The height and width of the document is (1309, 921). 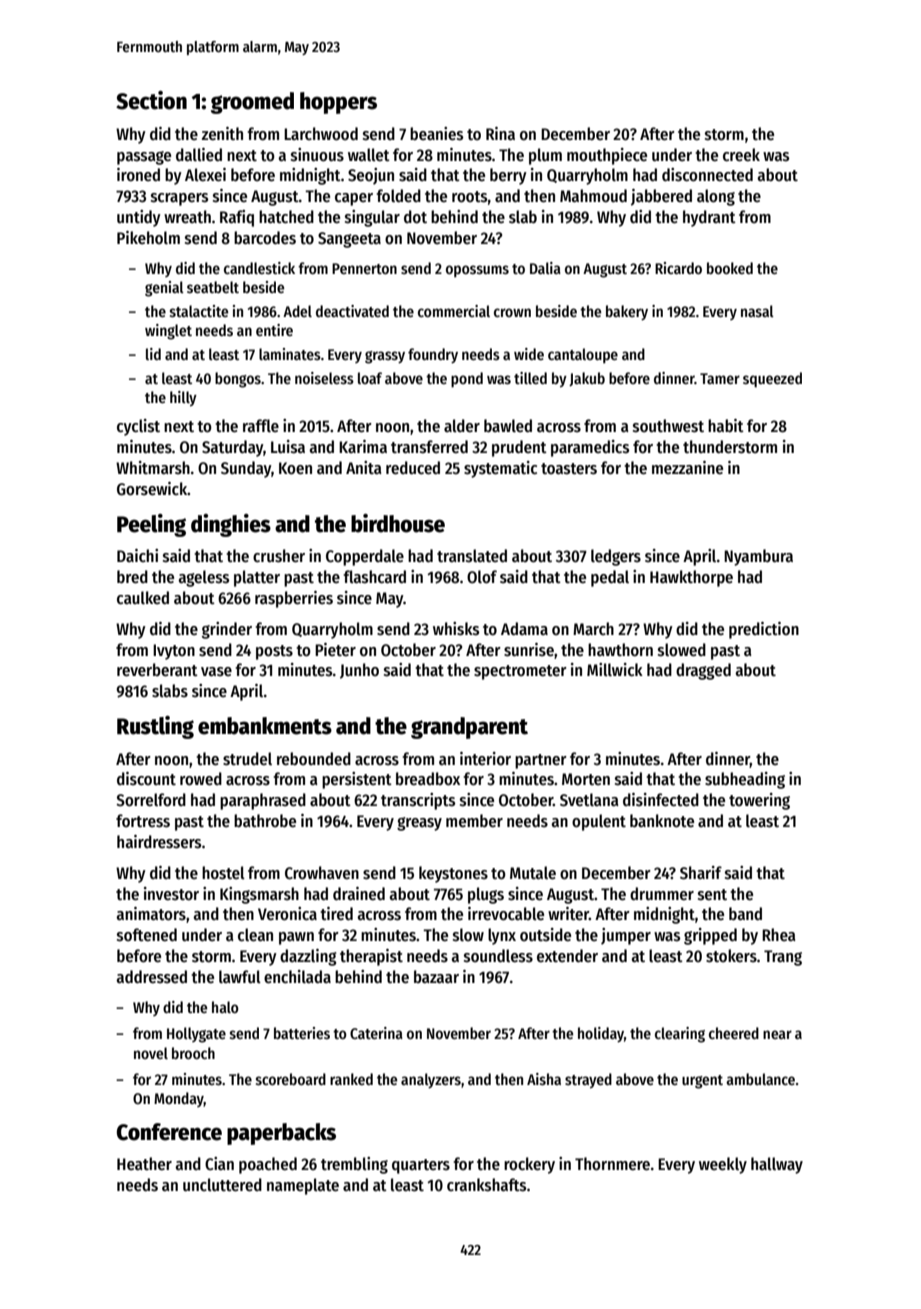 I want to click on Whitmarsh, so click(x=153, y=468).
